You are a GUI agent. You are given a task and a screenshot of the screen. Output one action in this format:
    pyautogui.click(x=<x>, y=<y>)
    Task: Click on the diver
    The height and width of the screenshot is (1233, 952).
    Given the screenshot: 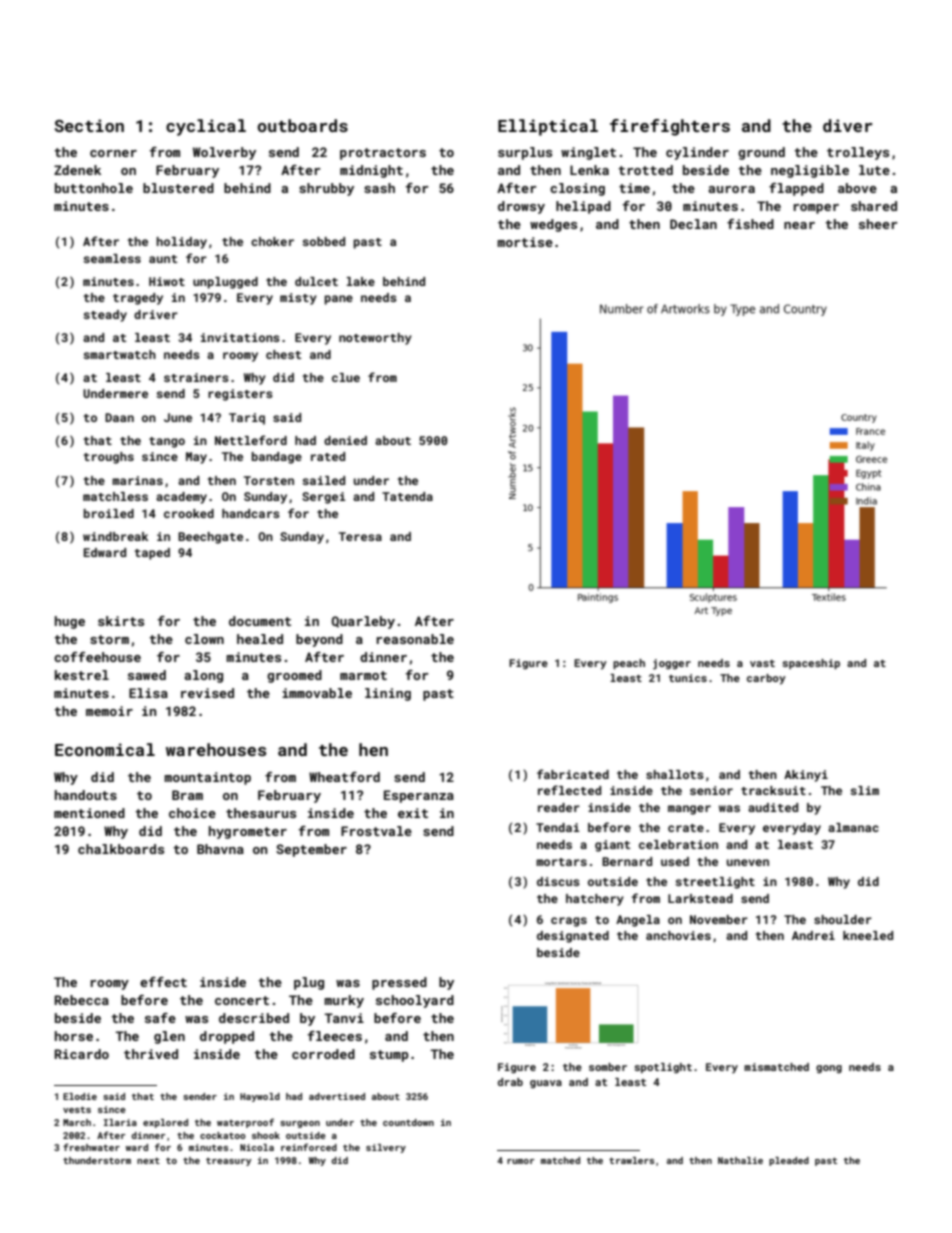 What is the action you would take?
    pyautogui.click(x=848, y=125)
